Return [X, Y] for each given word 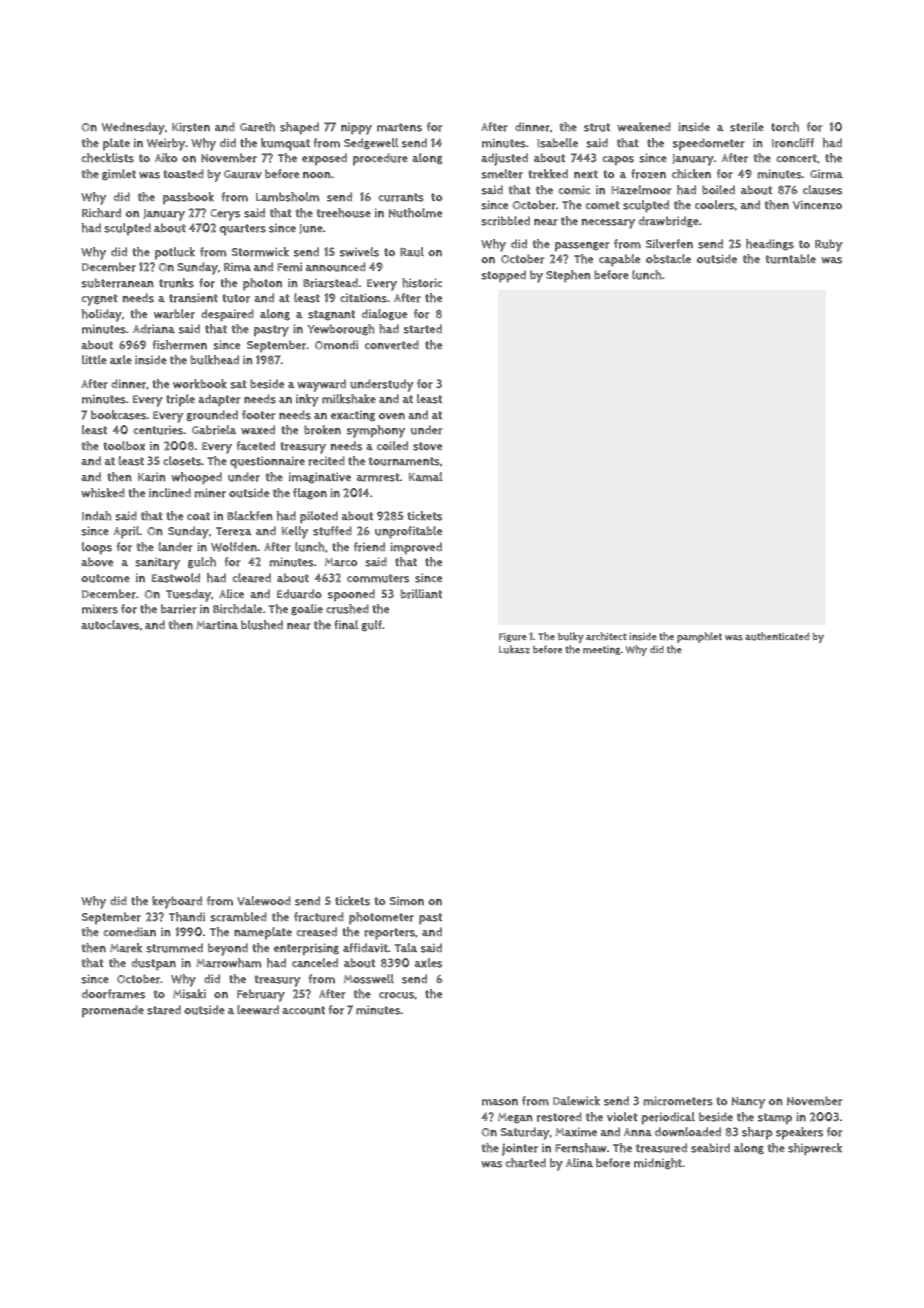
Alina [579, 1162]
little [94, 359]
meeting [601, 650]
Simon [406, 901]
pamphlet [699, 637]
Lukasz [514, 649]
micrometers [678, 1101]
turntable [790, 259]
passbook [188, 198]
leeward [258, 1010]
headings [770, 245]
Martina [217, 625]
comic [574, 190]
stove [427, 446]
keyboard [177, 902]
